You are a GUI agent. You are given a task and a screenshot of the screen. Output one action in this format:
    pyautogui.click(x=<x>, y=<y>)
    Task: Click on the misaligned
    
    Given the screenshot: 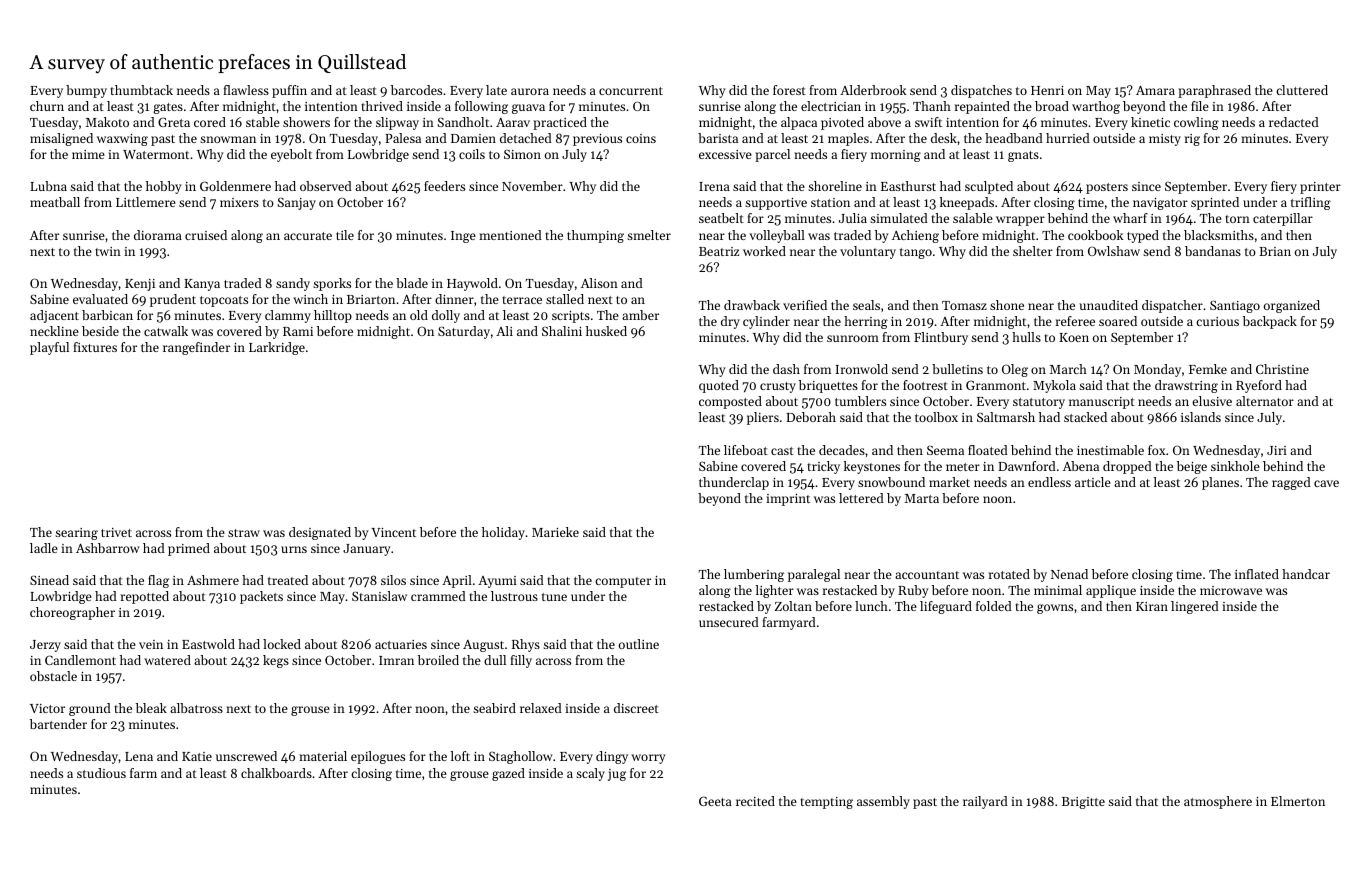 What is the action you would take?
    pyautogui.click(x=61, y=139)
